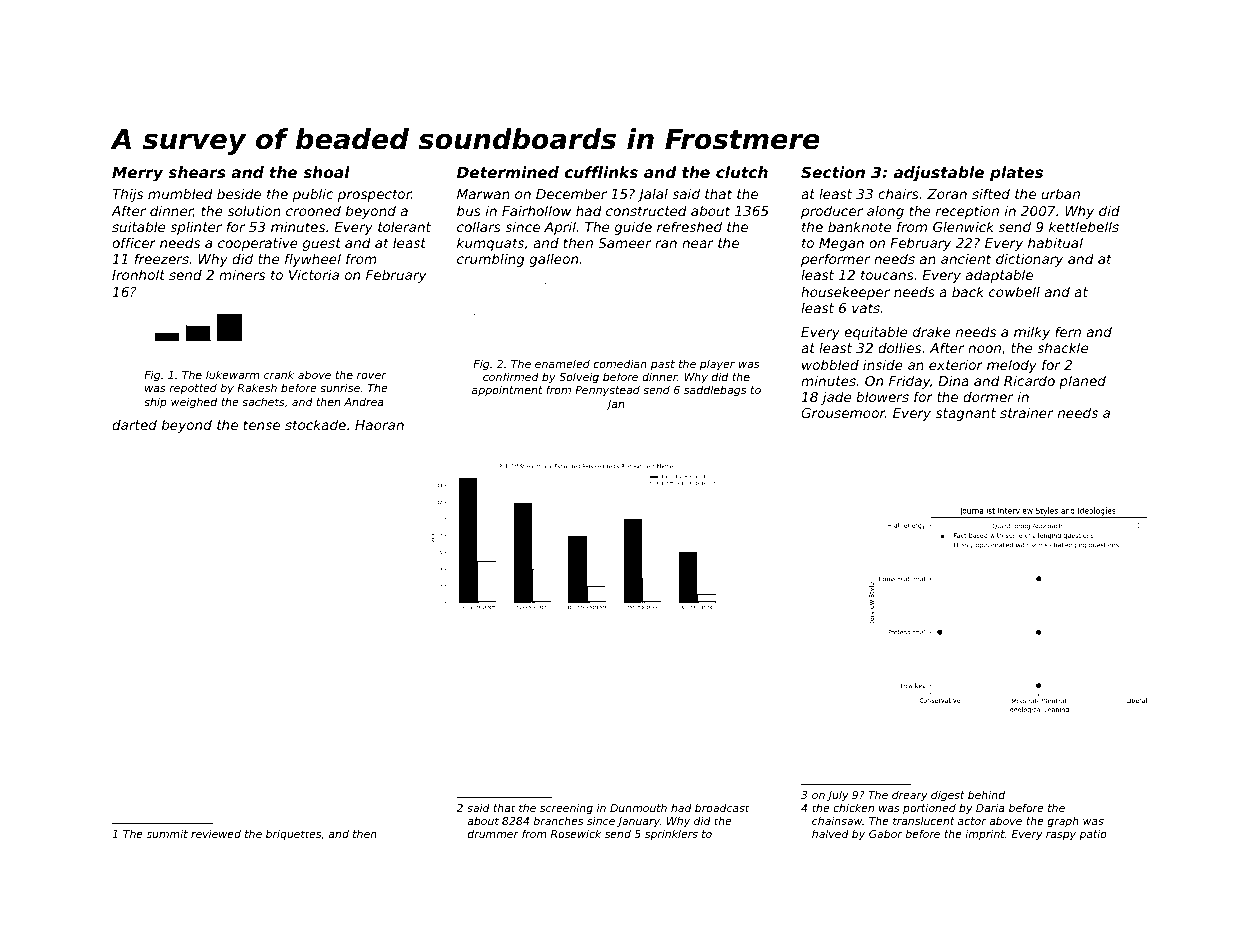 This document has height=952, width=1233. Describe the element at coordinates (479, 226) in the document. I see `collars` at that location.
